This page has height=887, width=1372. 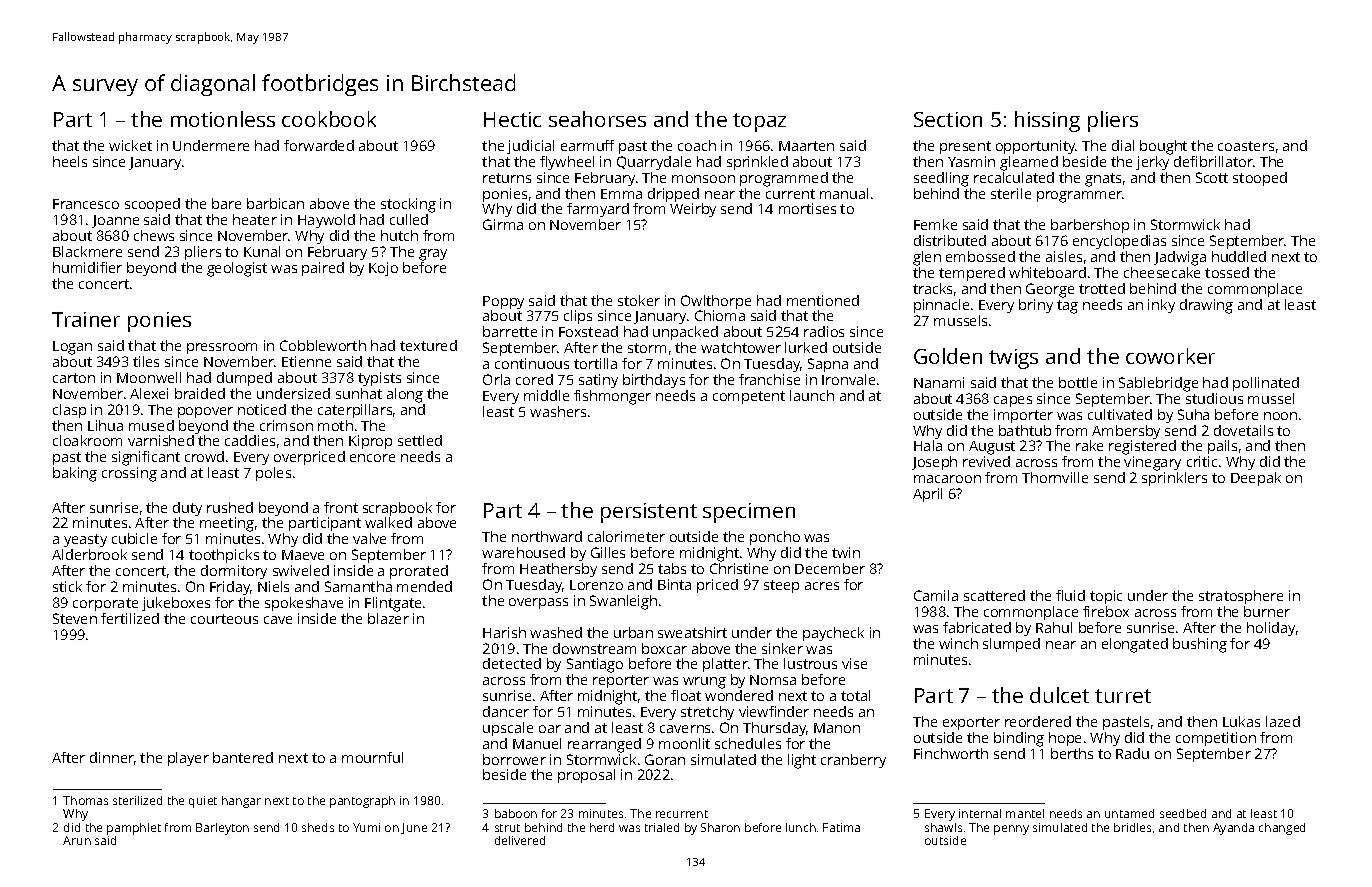 What do you see at coordinates (649, 513) in the page?
I see `persistent` at bounding box center [649, 513].
